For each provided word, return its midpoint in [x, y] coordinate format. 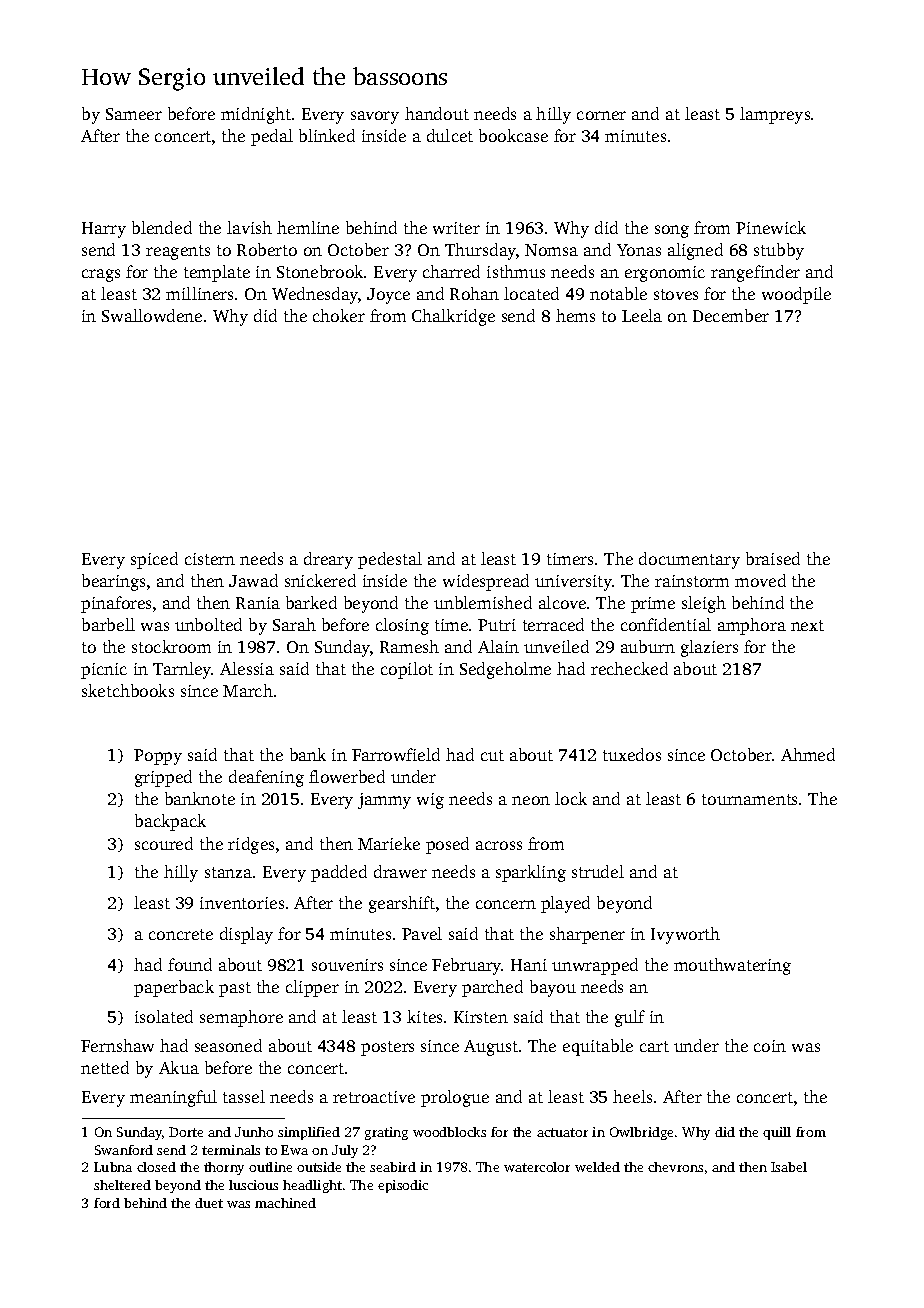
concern [506, 904]
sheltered [122, 1185]
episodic [403, 1186]
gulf [630, 1018]
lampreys [775, 115]
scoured [164, 843]
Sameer [134, 114]
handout [437, 113]
